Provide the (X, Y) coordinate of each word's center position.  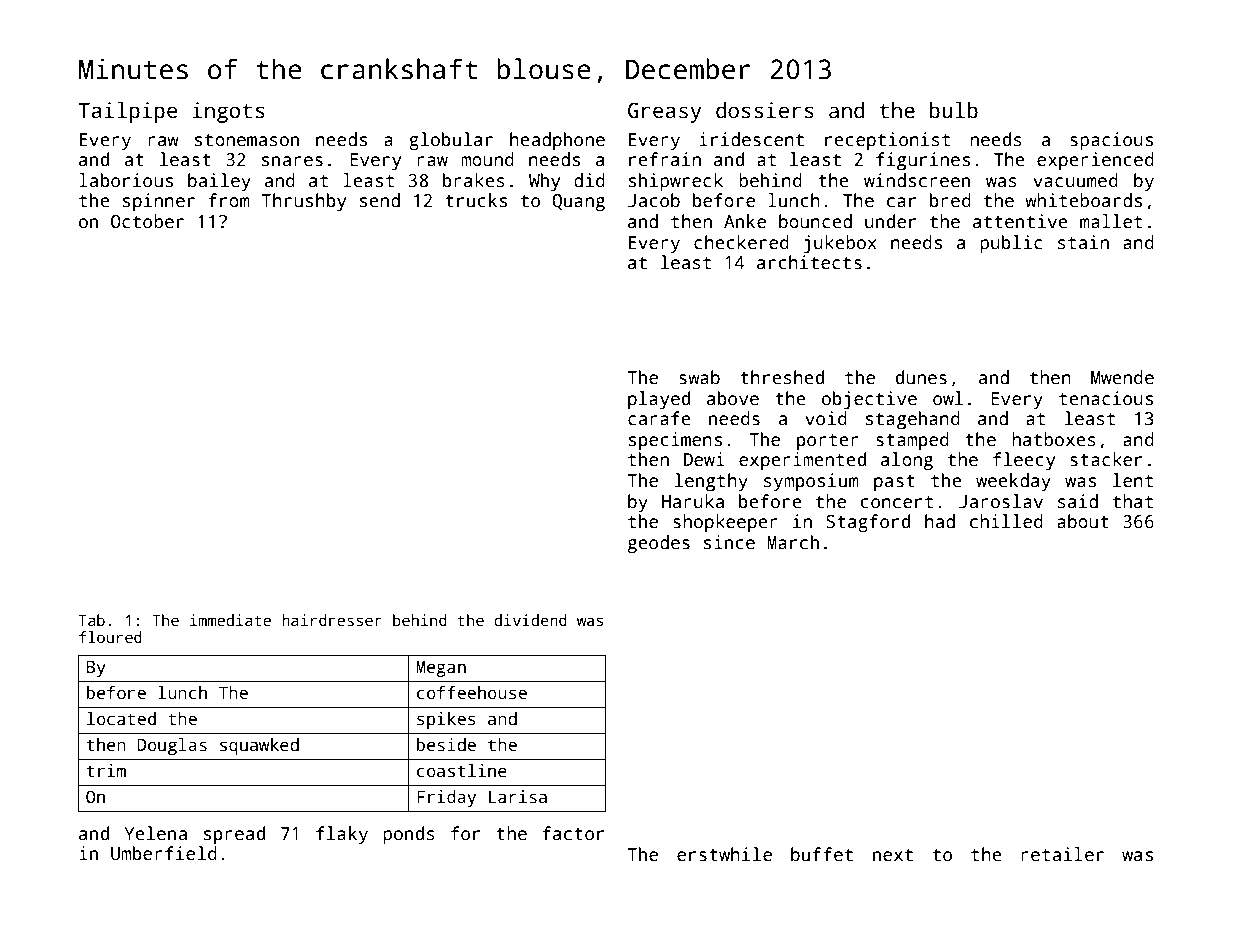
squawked (259, 746)
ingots (229, 112)
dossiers (765, 110)
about (1083, 521)
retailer (1062, 854)
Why (544, 182)
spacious (1111, 141)
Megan (441, 669)
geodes (659, 544)
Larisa (518, 797)
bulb (954, 110)
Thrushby (304, 202)
